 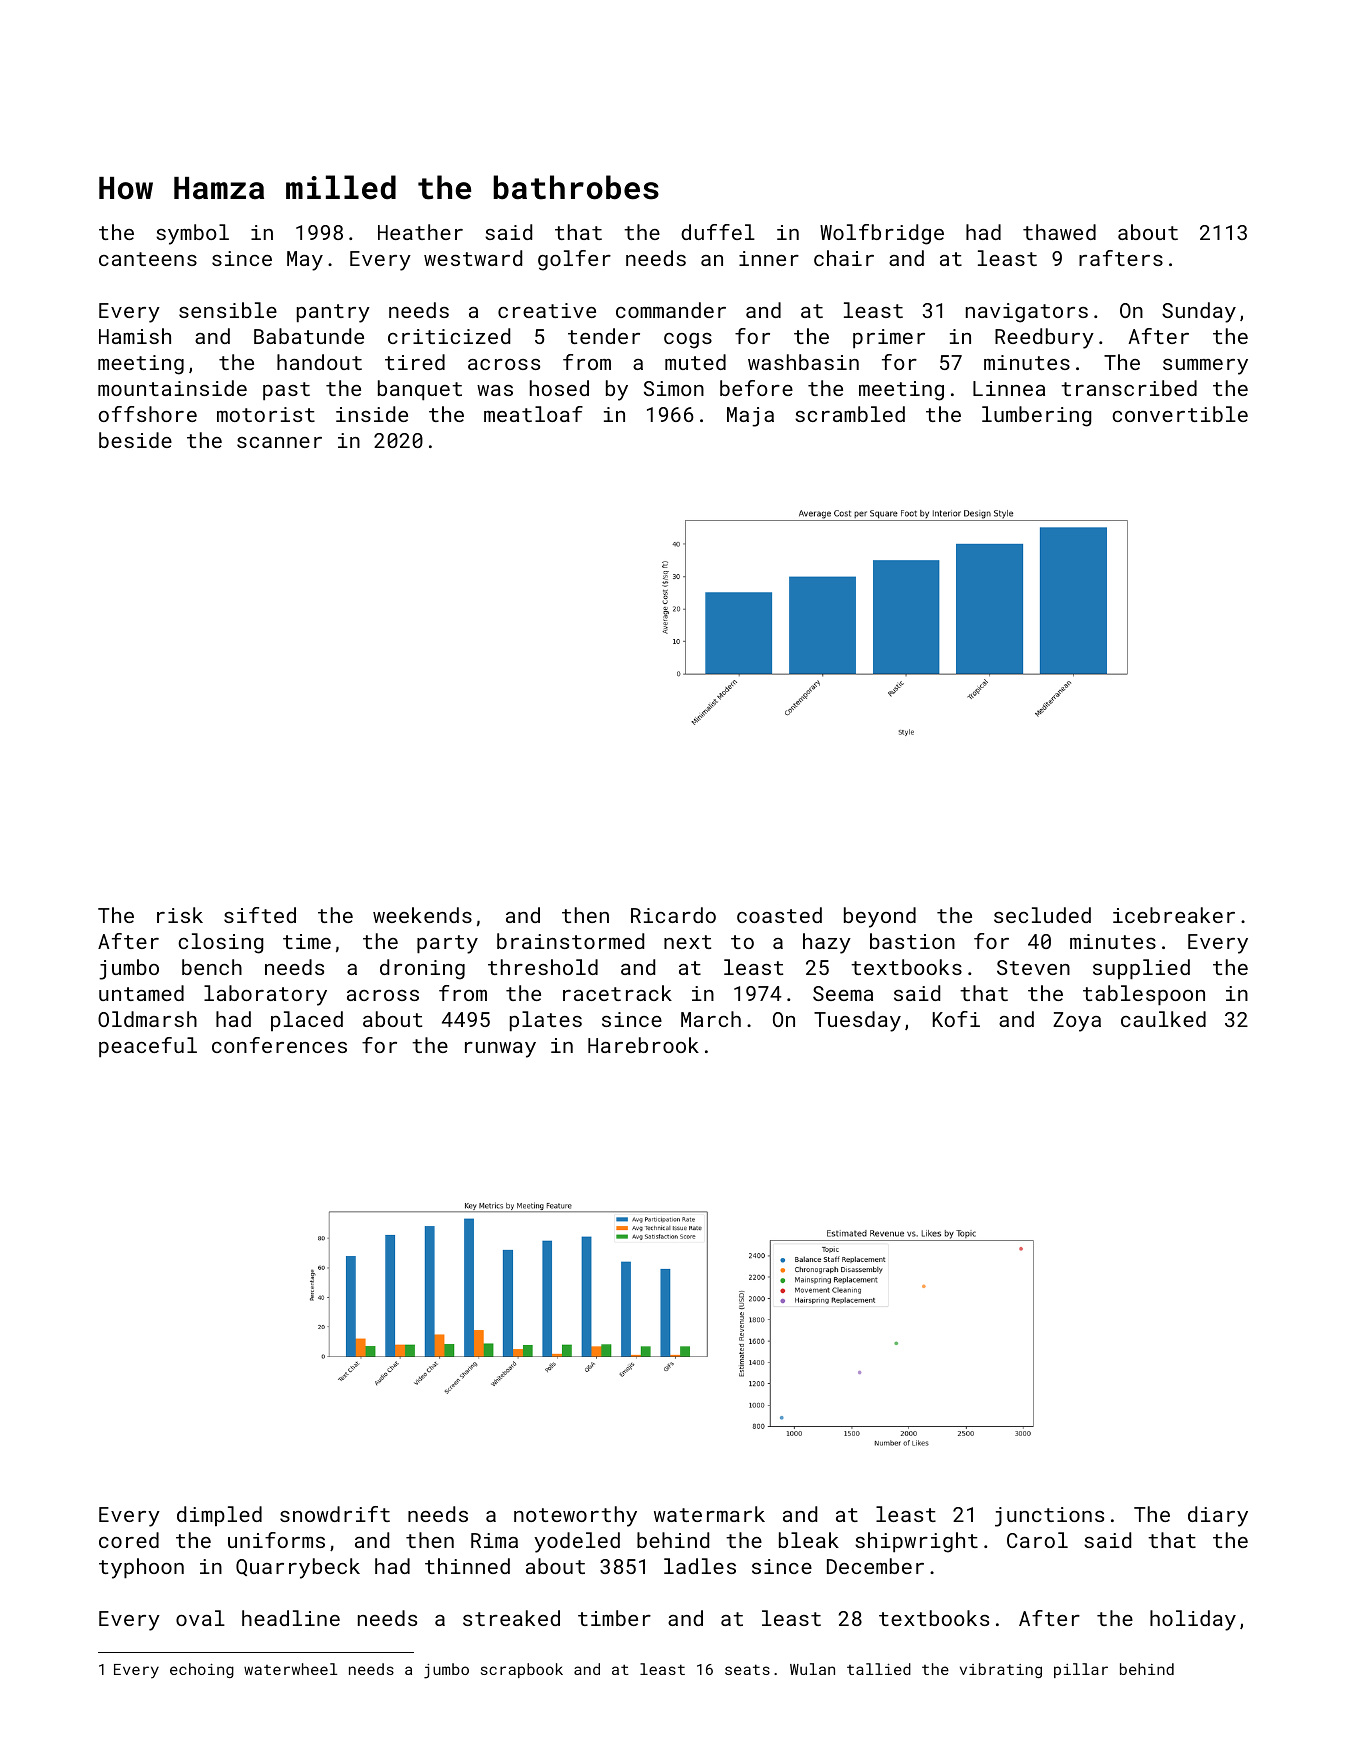 I want to click on Maja, so click(x=750, y=417).
